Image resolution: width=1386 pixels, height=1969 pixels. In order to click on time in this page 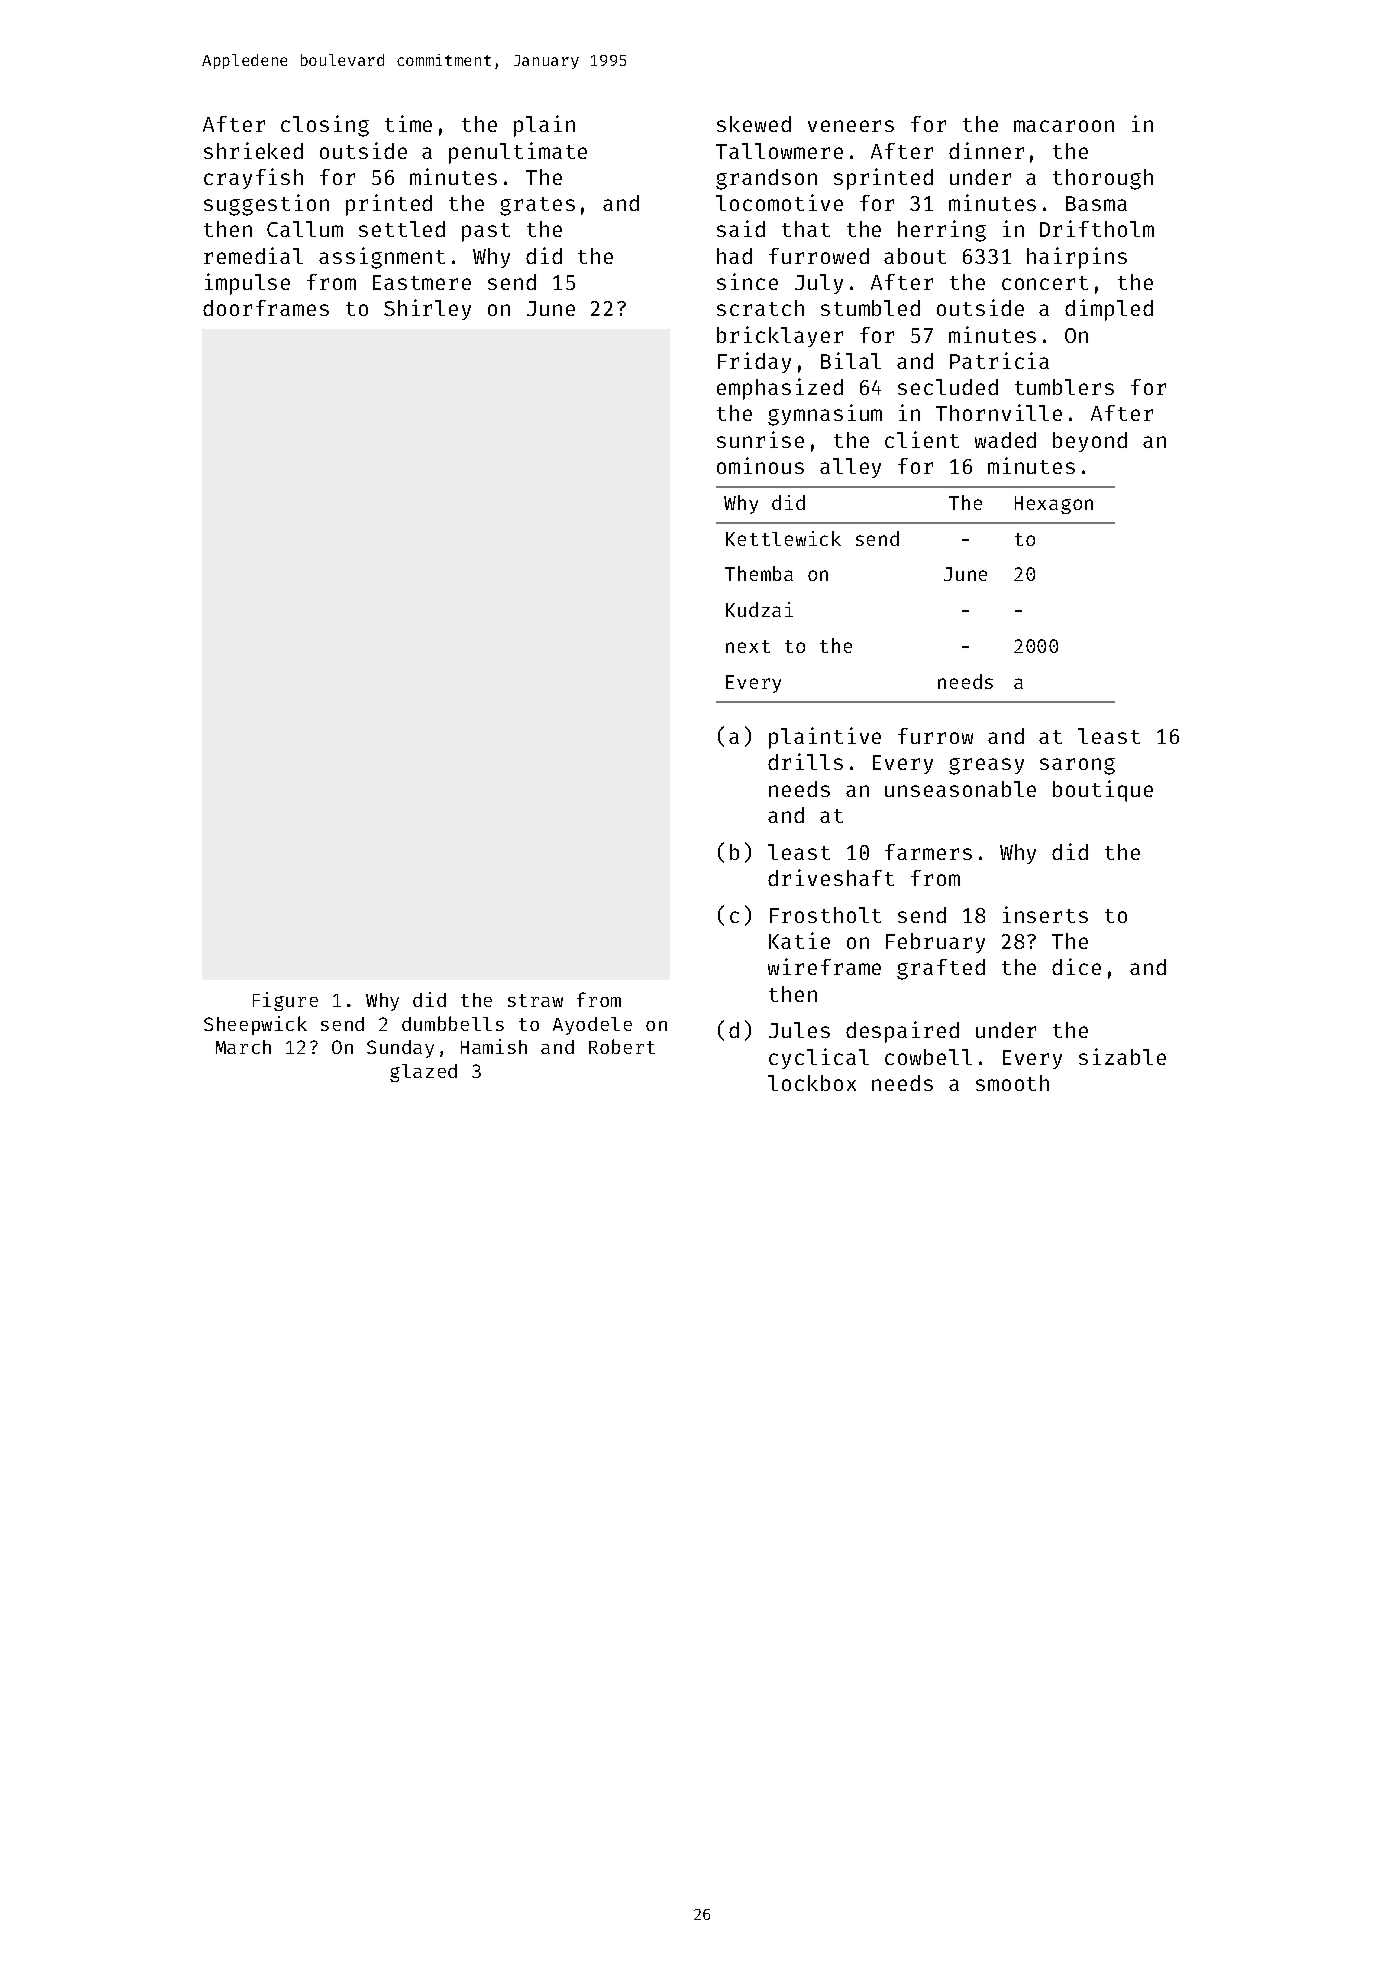, I will do `click(408, 123)`.
